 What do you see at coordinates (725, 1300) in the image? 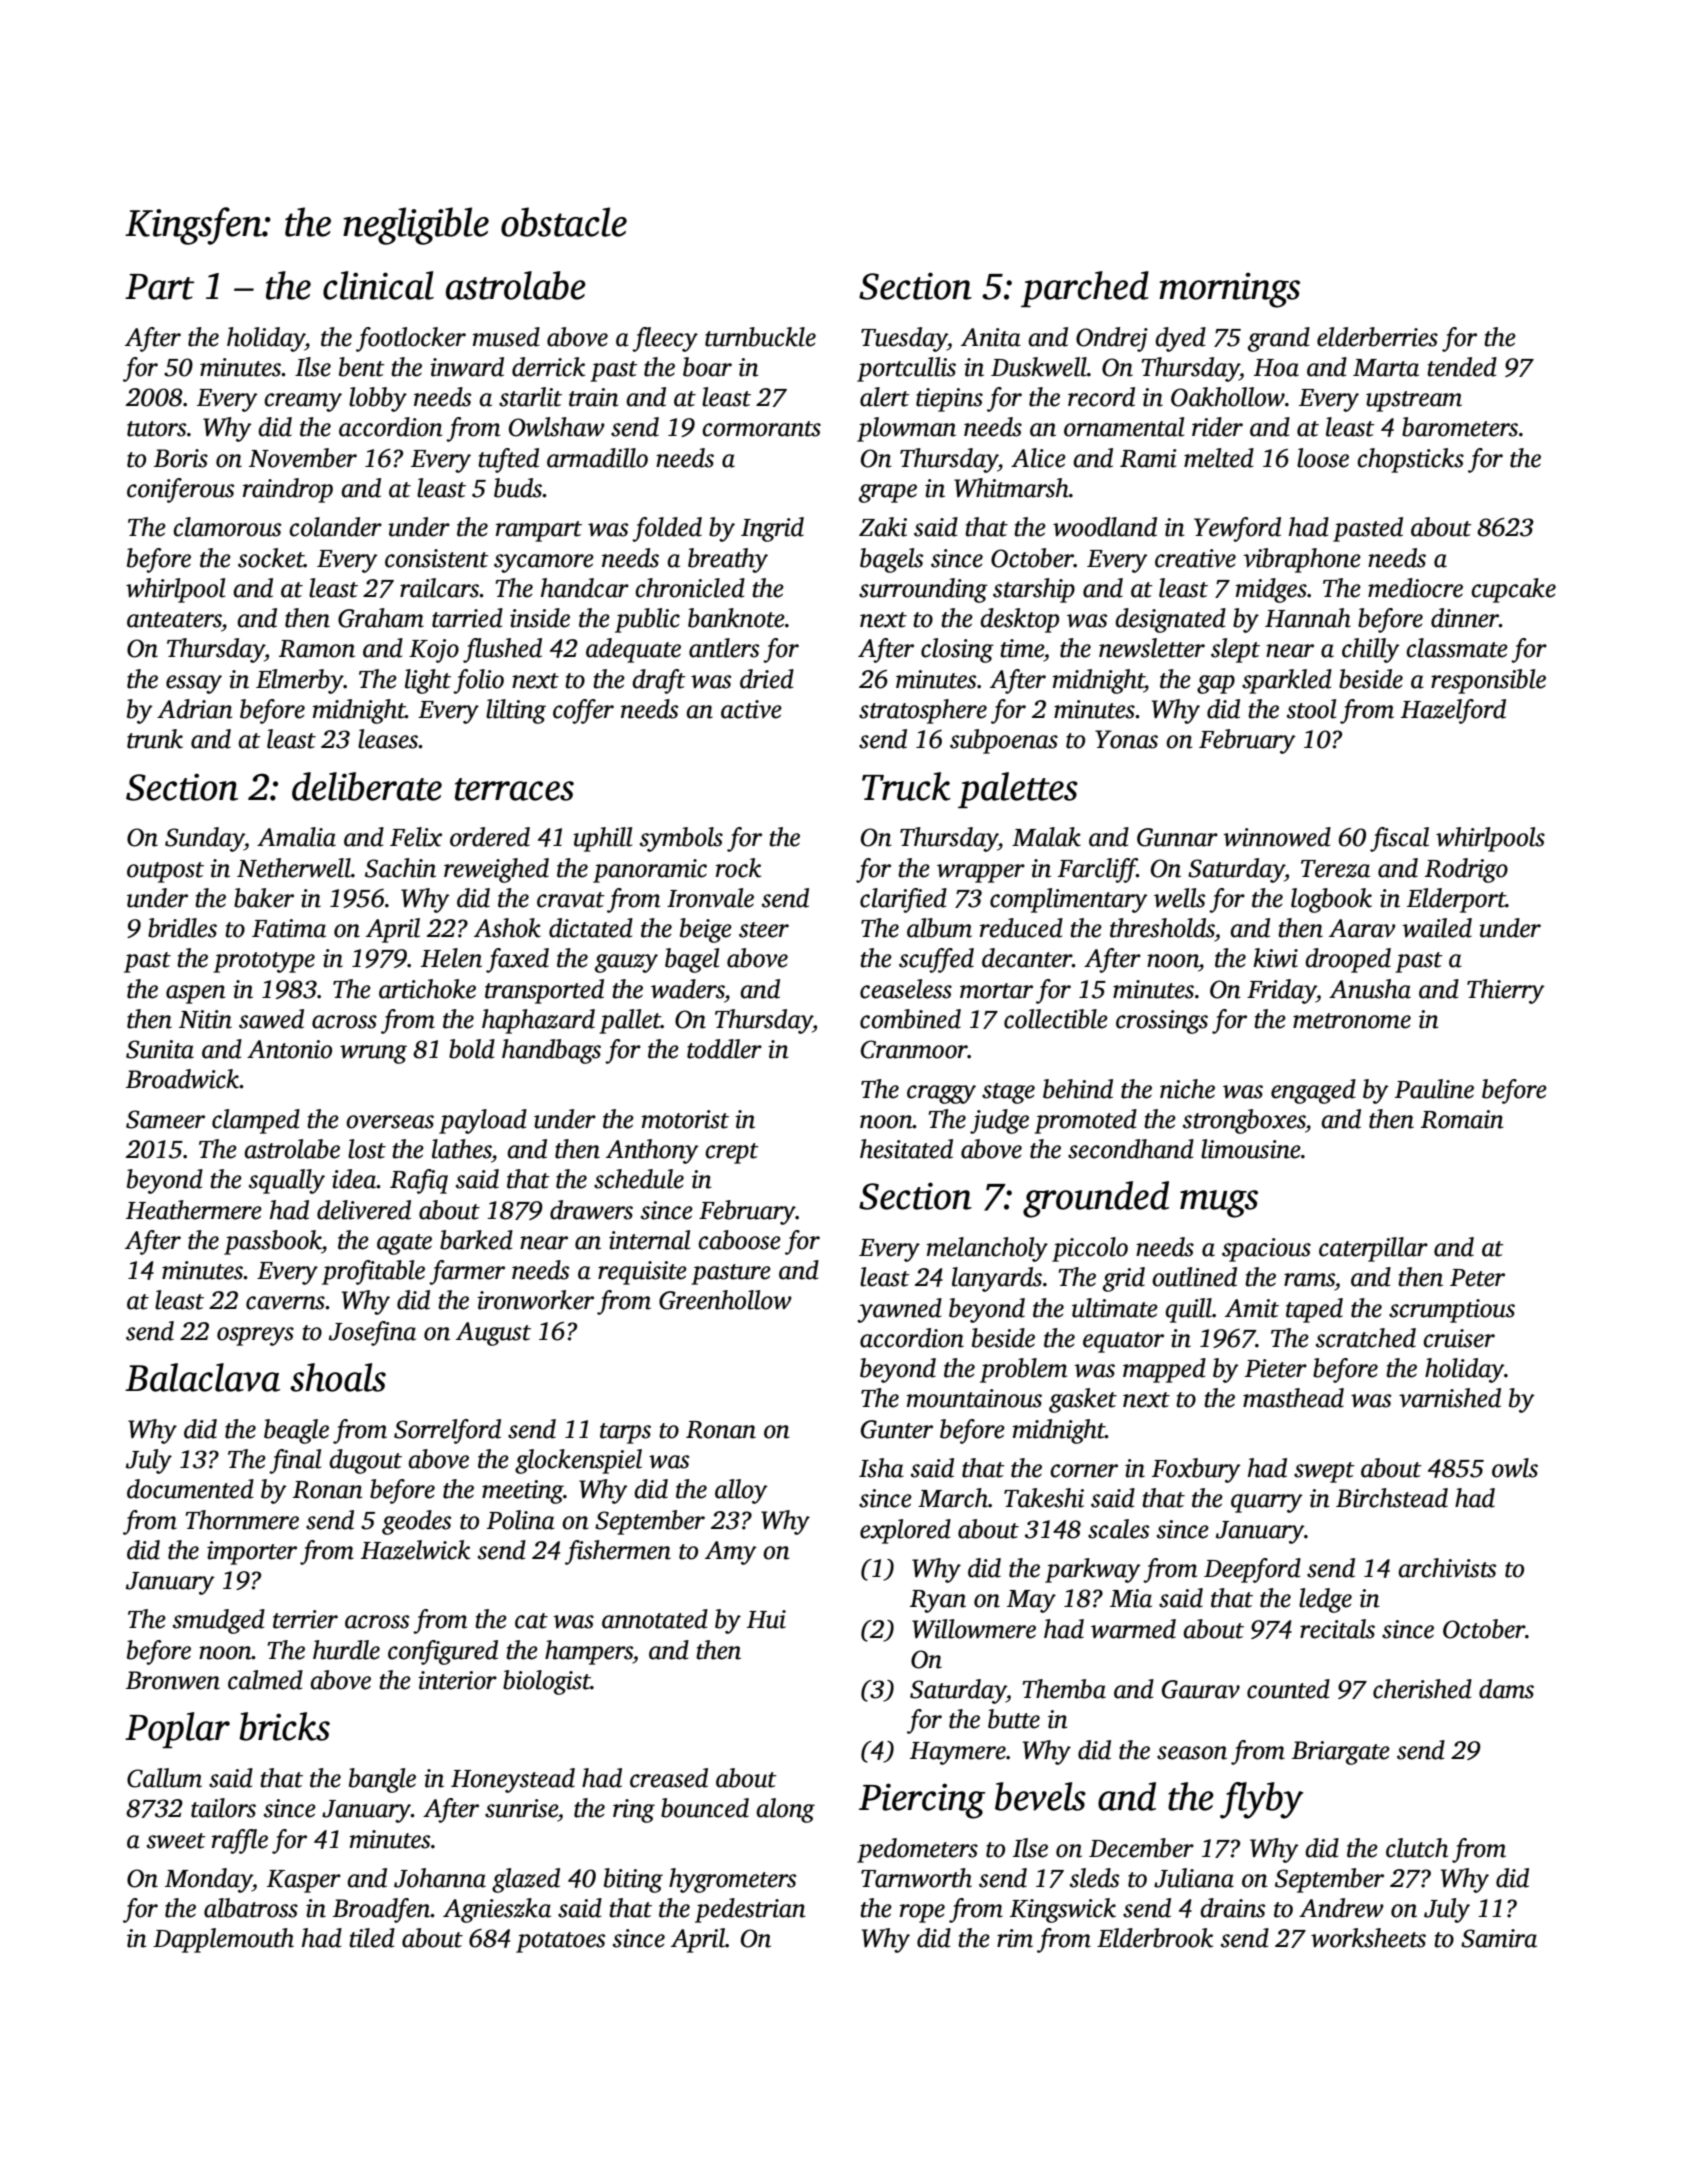
I see `Greenhollow` at bounding box center [725, 1300].
